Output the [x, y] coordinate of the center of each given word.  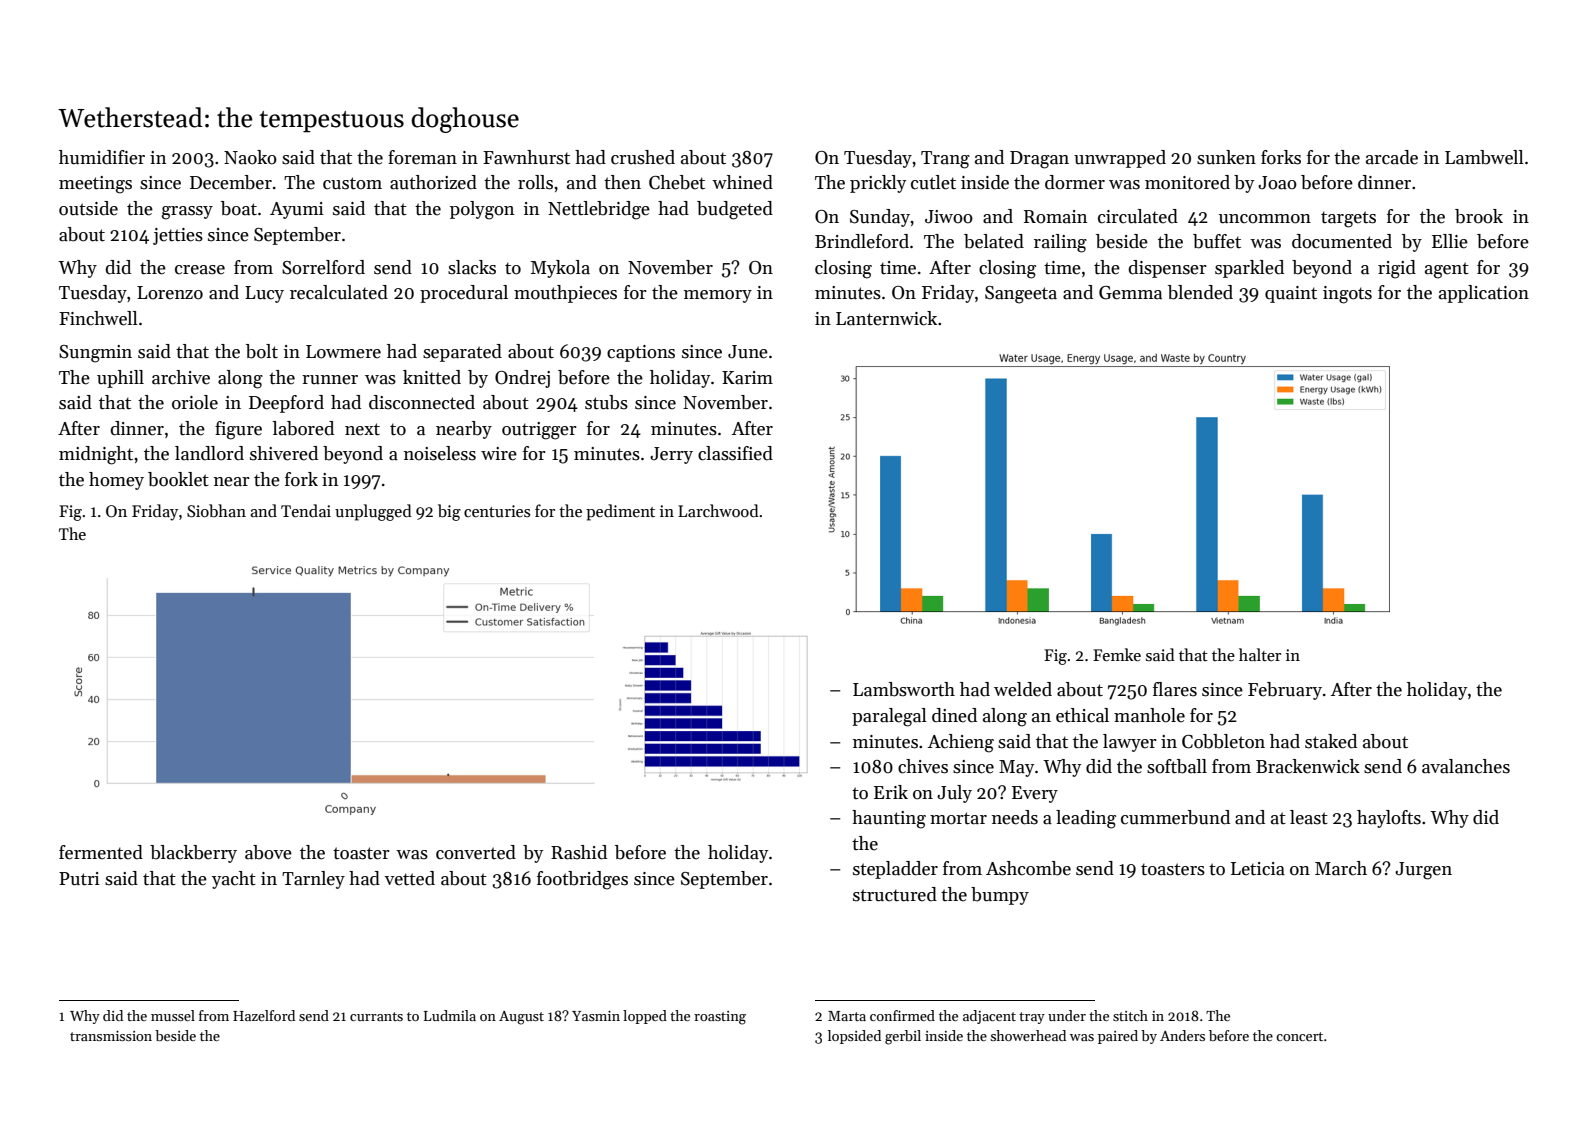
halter [1260, 654]
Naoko [250, 157]
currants [376, 1016]
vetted [409, 878]
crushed [643, 157]
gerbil [903, 1037]
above [268, 852]
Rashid [579, 852]
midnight [96, 455]
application [1484, 294]
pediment [620, 512]
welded [1023, 689]
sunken [1226, 157]
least [1309, 817]
